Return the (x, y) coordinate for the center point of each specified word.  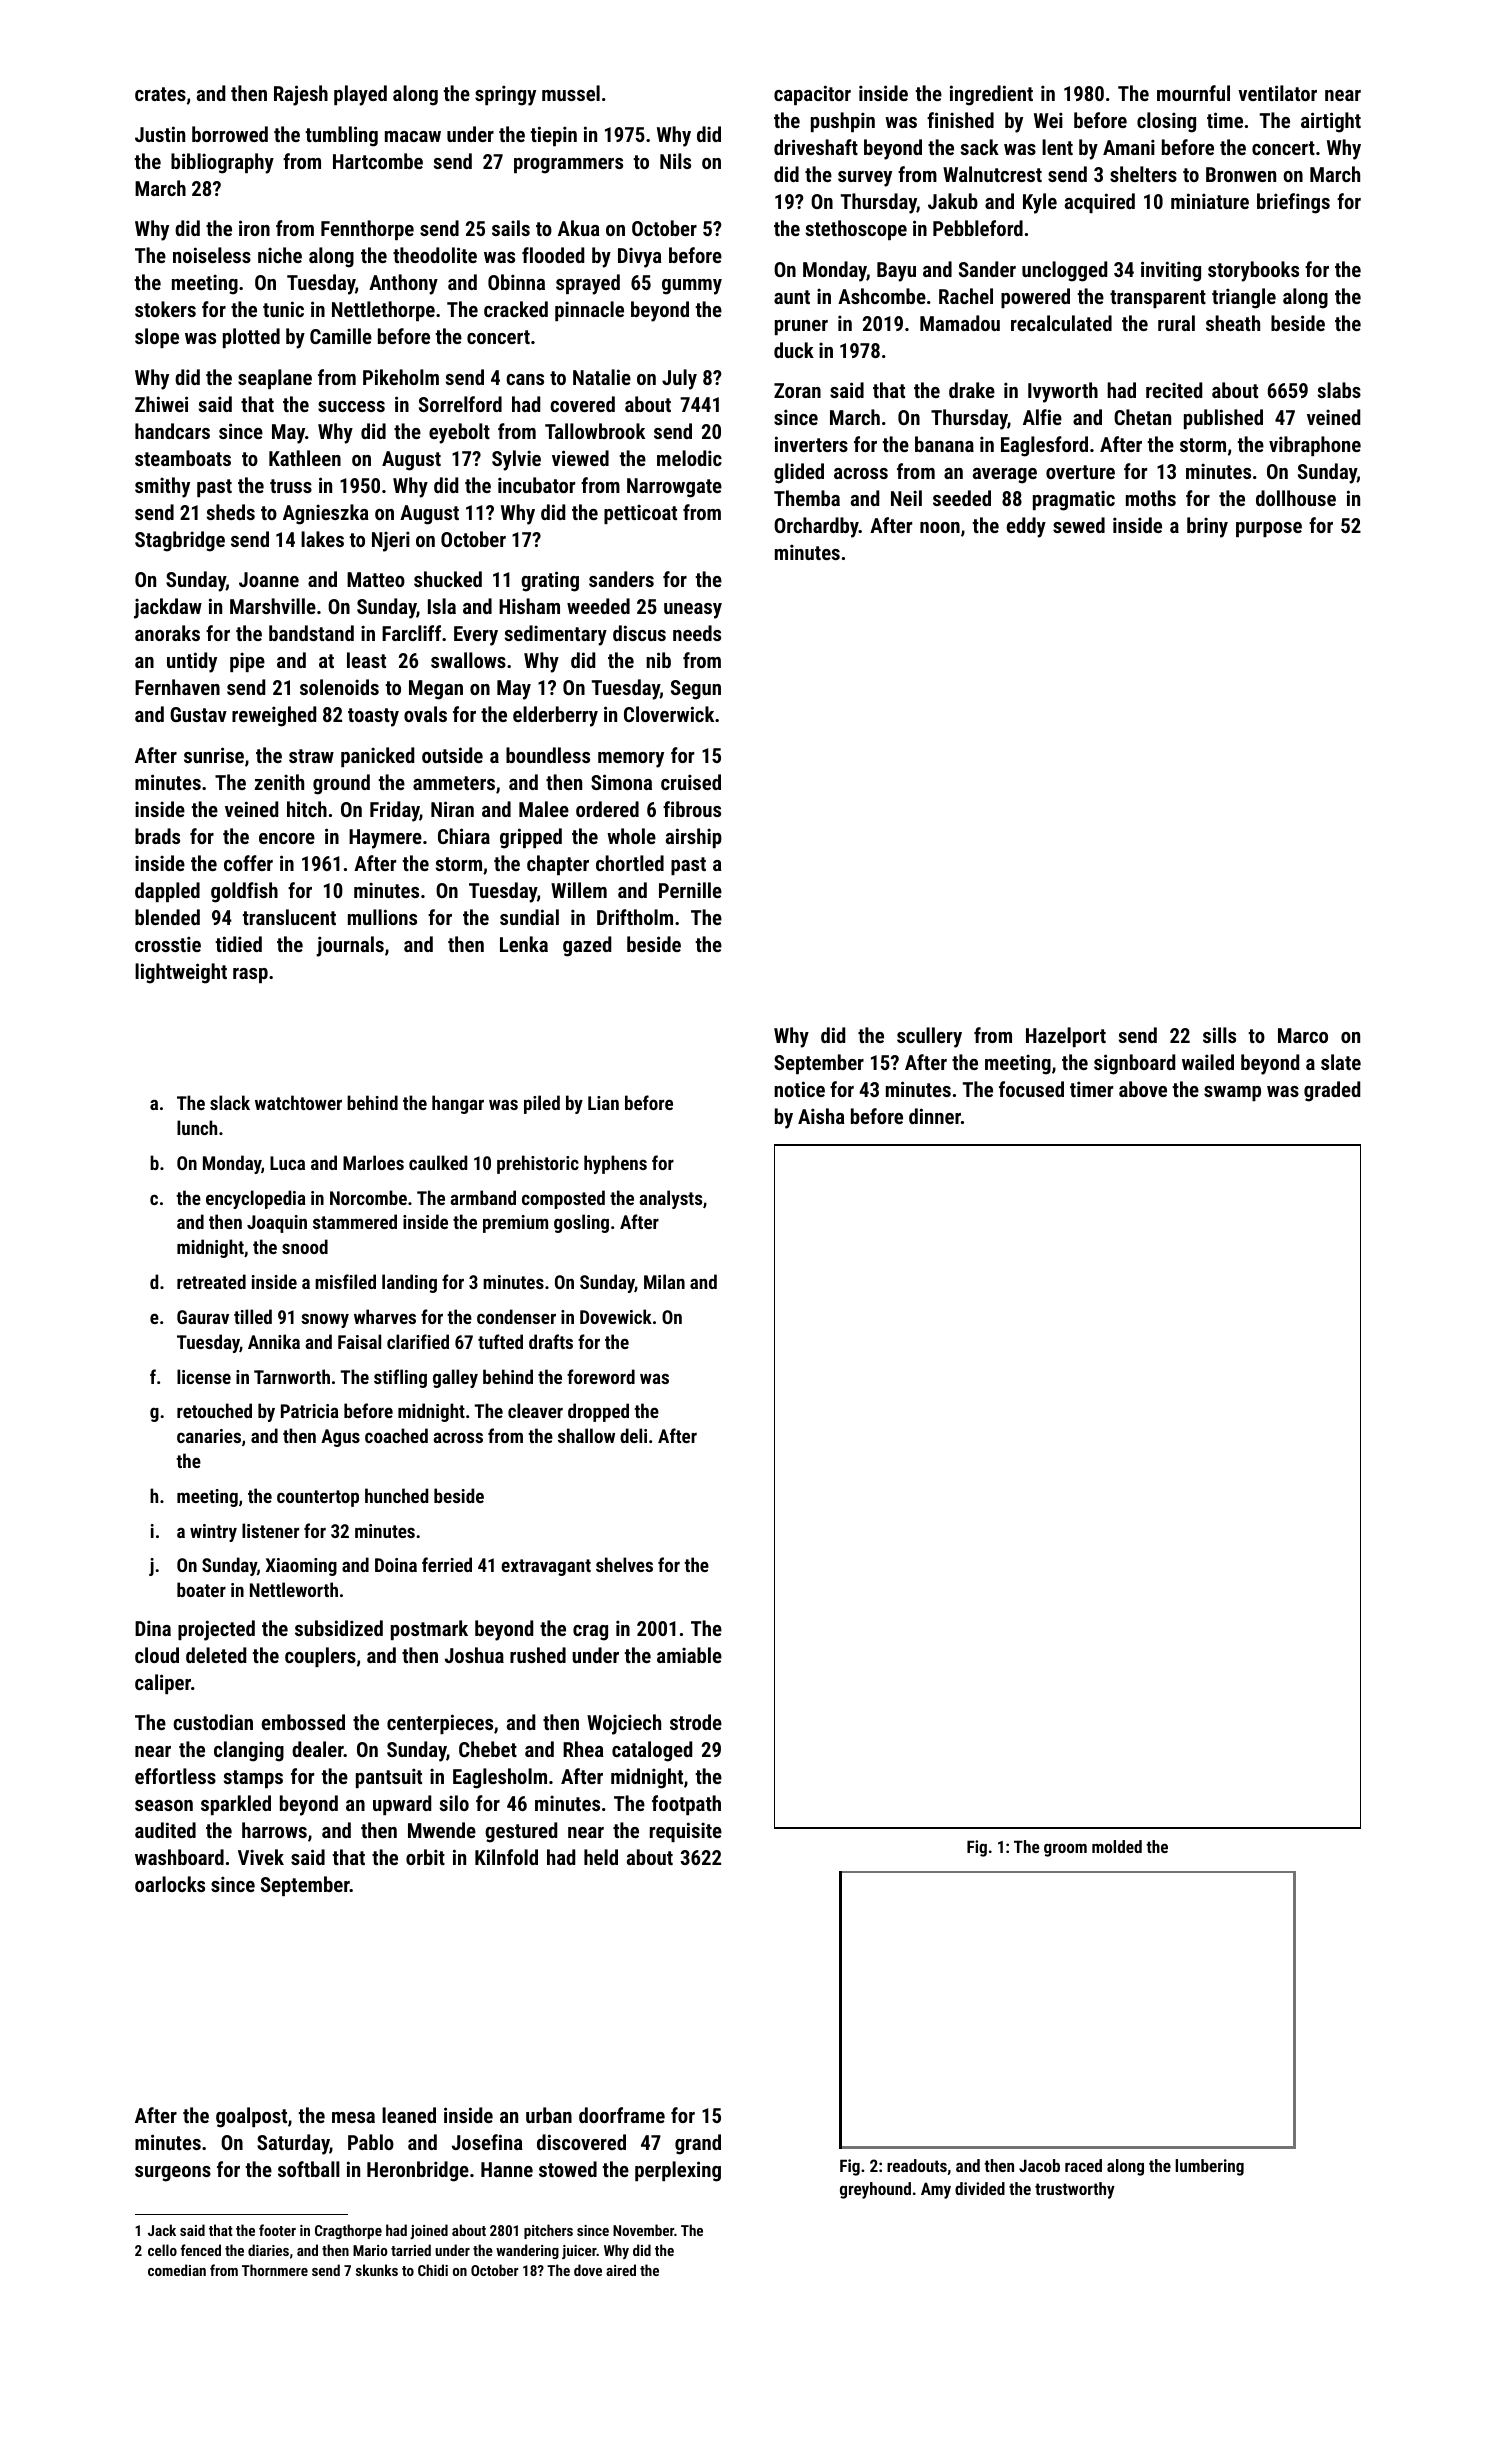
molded (1117, 1846)
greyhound (875, 2190)
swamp (1232, 1093)
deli (633, 1435)
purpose (1269, 529)
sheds (230, 512)
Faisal (359, 1341)
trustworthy (1075, 2190)
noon (940, 527)
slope (157, 338)
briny (1207, 527)
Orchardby (816, 527)
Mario (370, 2250)
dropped (598, 1412)
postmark (429, 1630)
